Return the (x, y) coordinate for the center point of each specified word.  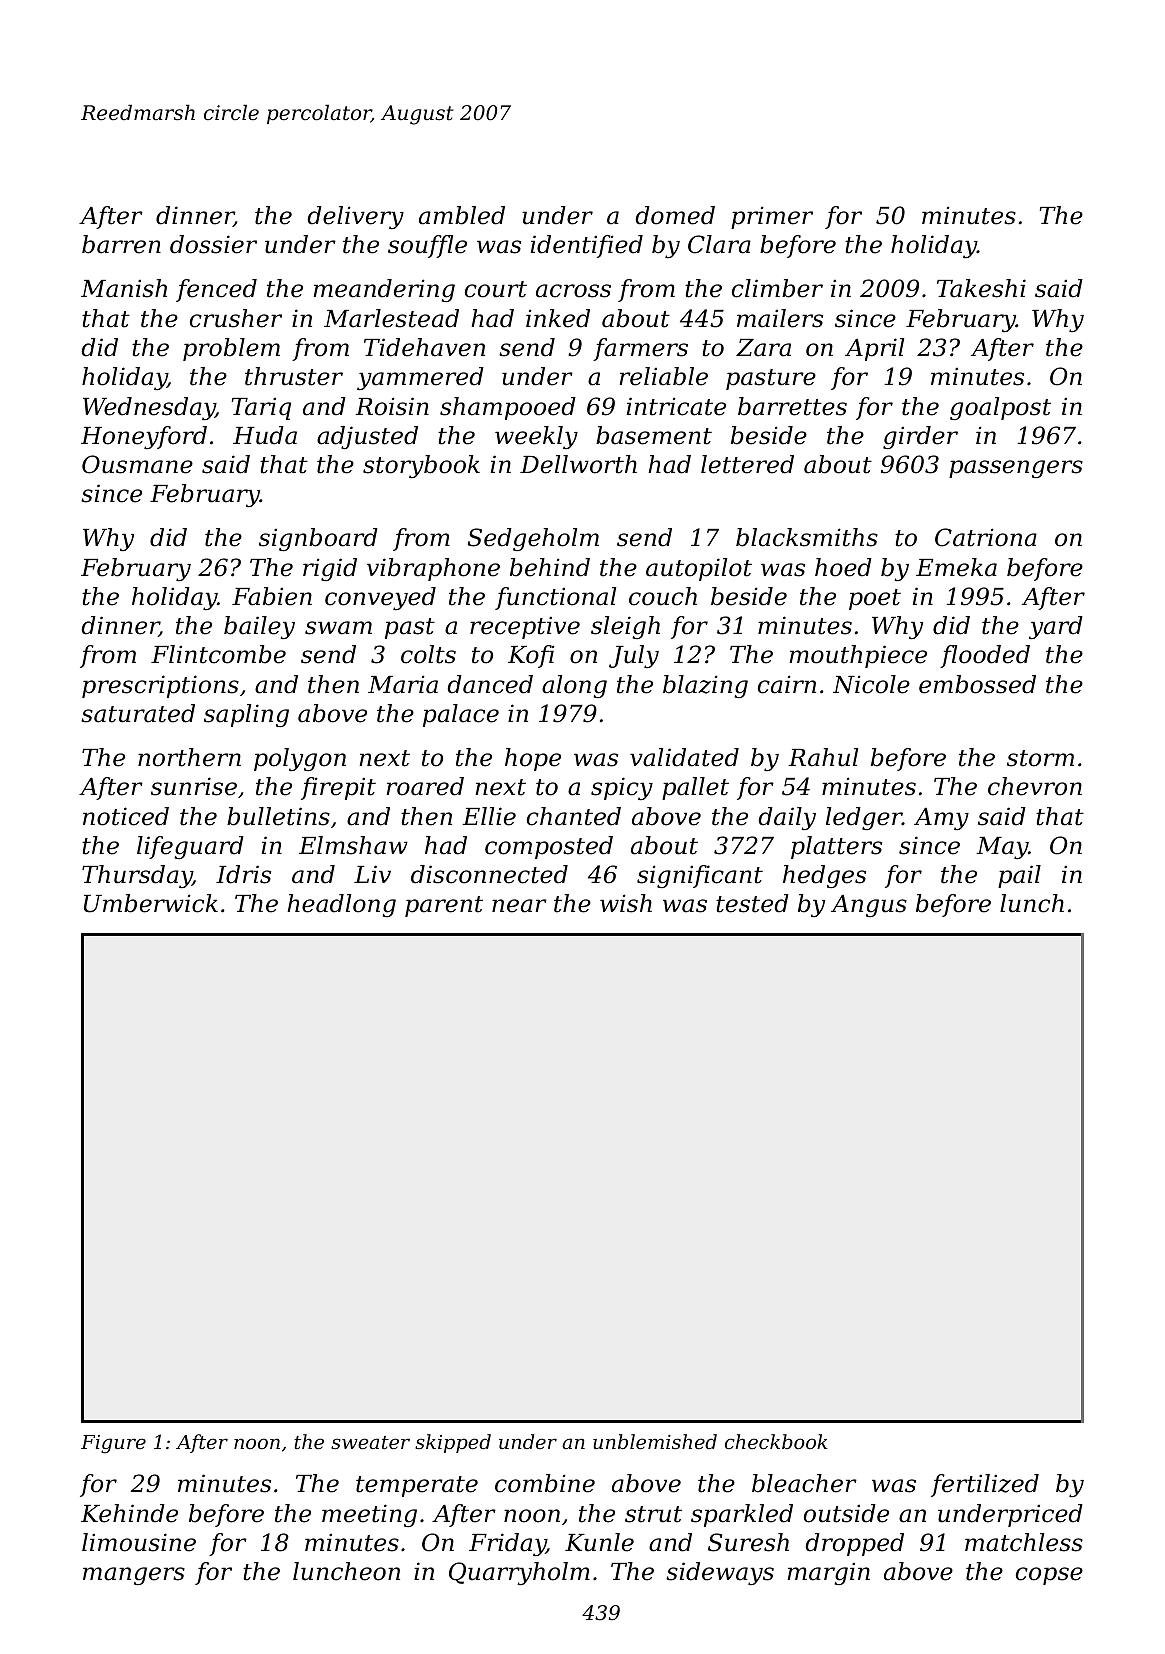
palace (461, 715)
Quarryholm (519, 1573)
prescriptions (160, 686)
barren (121, 244)
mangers (134, 1576)
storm (1040, 758)
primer (772, 217)
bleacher (804, 1483)
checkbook (776, 1441)
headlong (341, 905)
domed (675, 215)
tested (752, 903)
